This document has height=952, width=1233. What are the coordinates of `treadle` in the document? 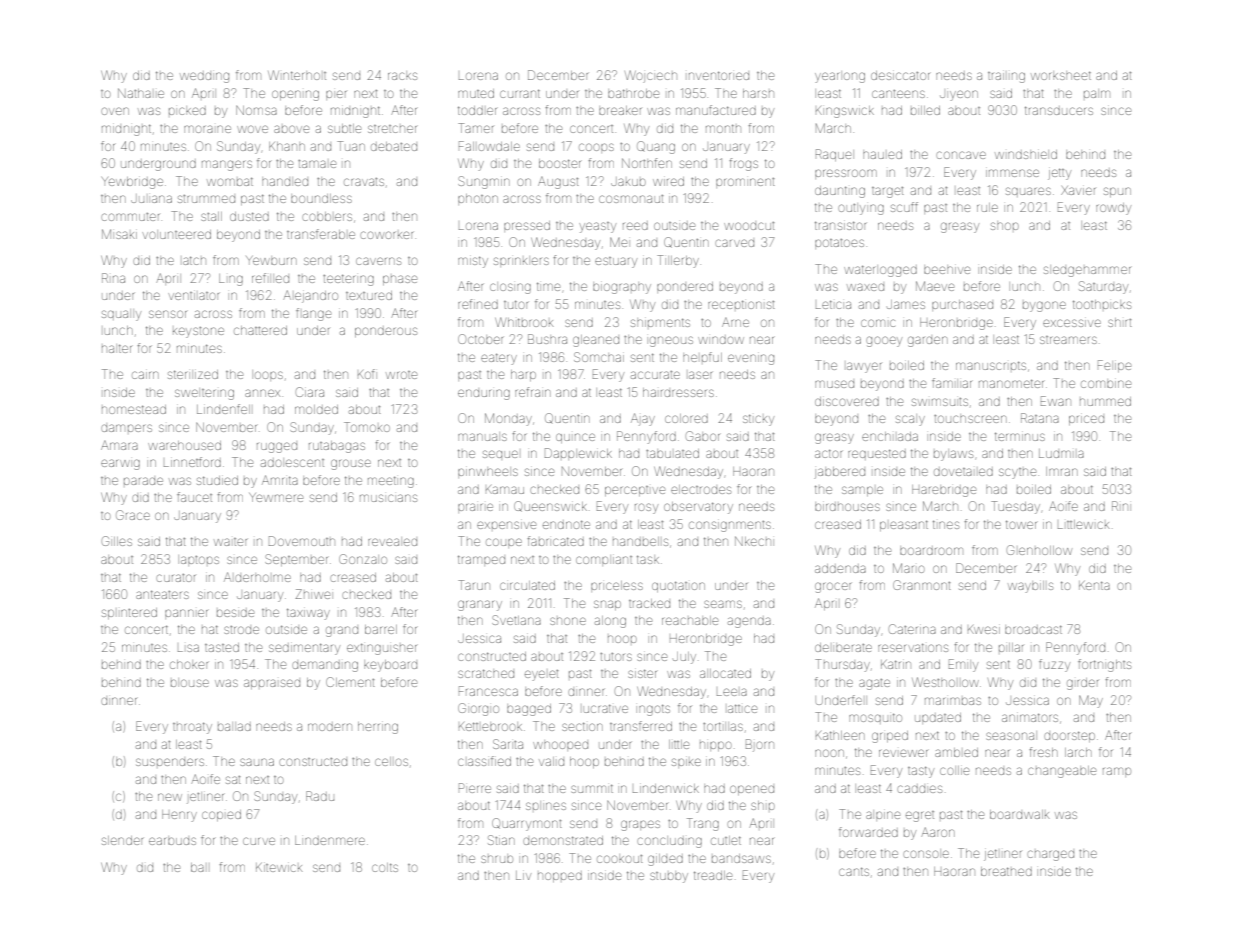 It's located at (713, 875).
